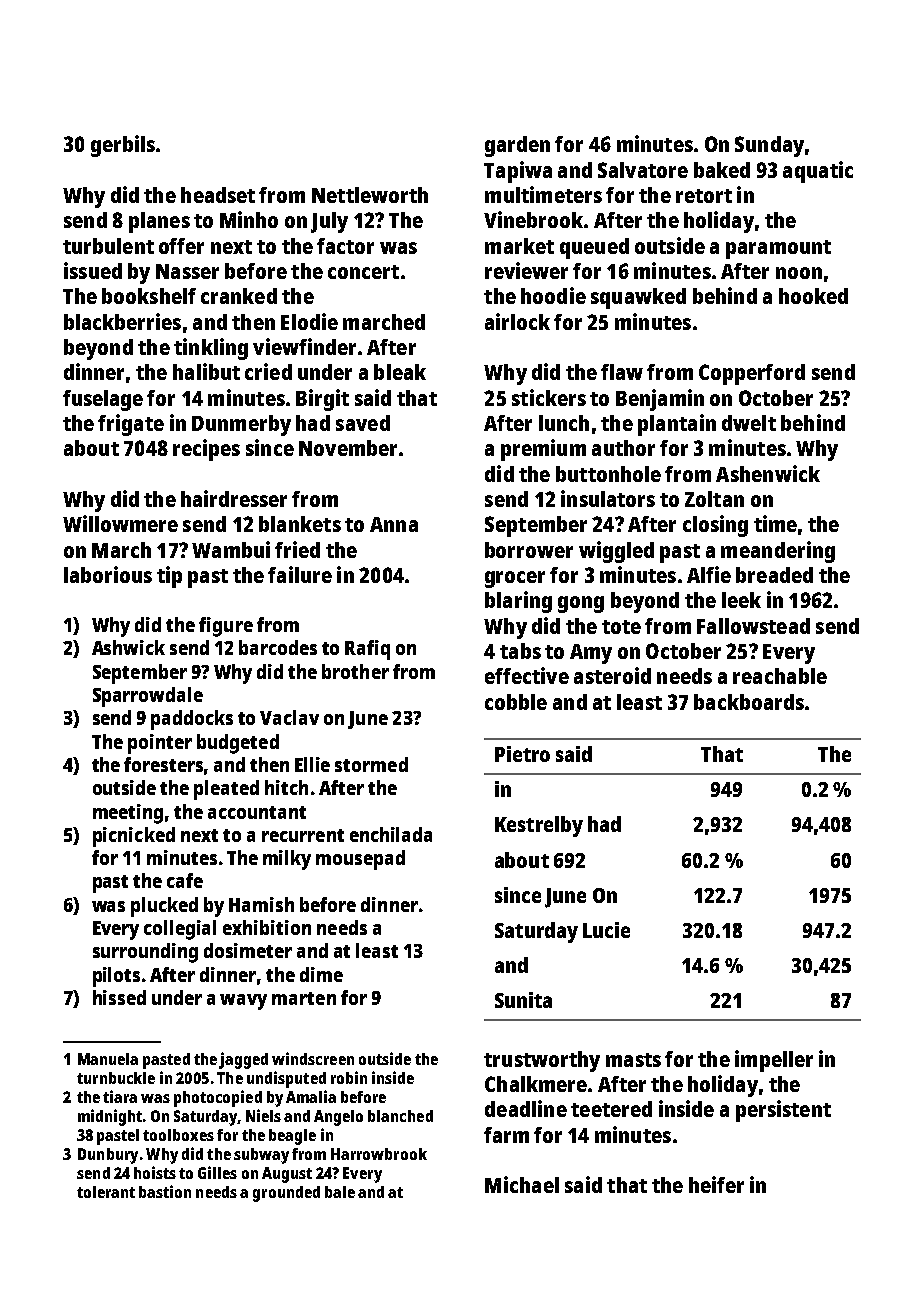 The width and height of the screenshot is (924, 1311). What do you see at coordinates (716, 1184) in the screenshot?
I see `heifer` at bounding box center [716, 1184].
